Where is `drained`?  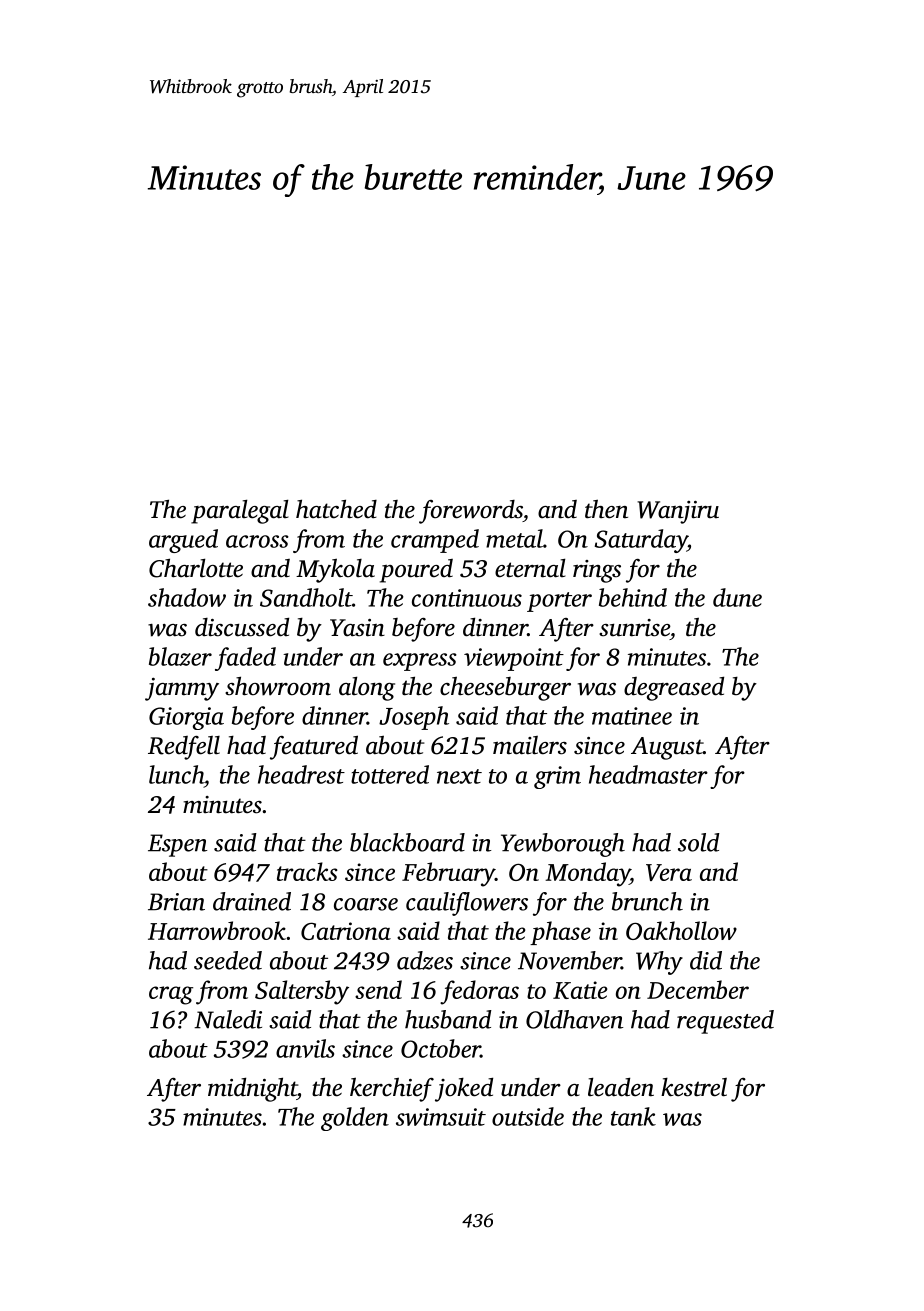 drained is located at coordinates (252, 901).
